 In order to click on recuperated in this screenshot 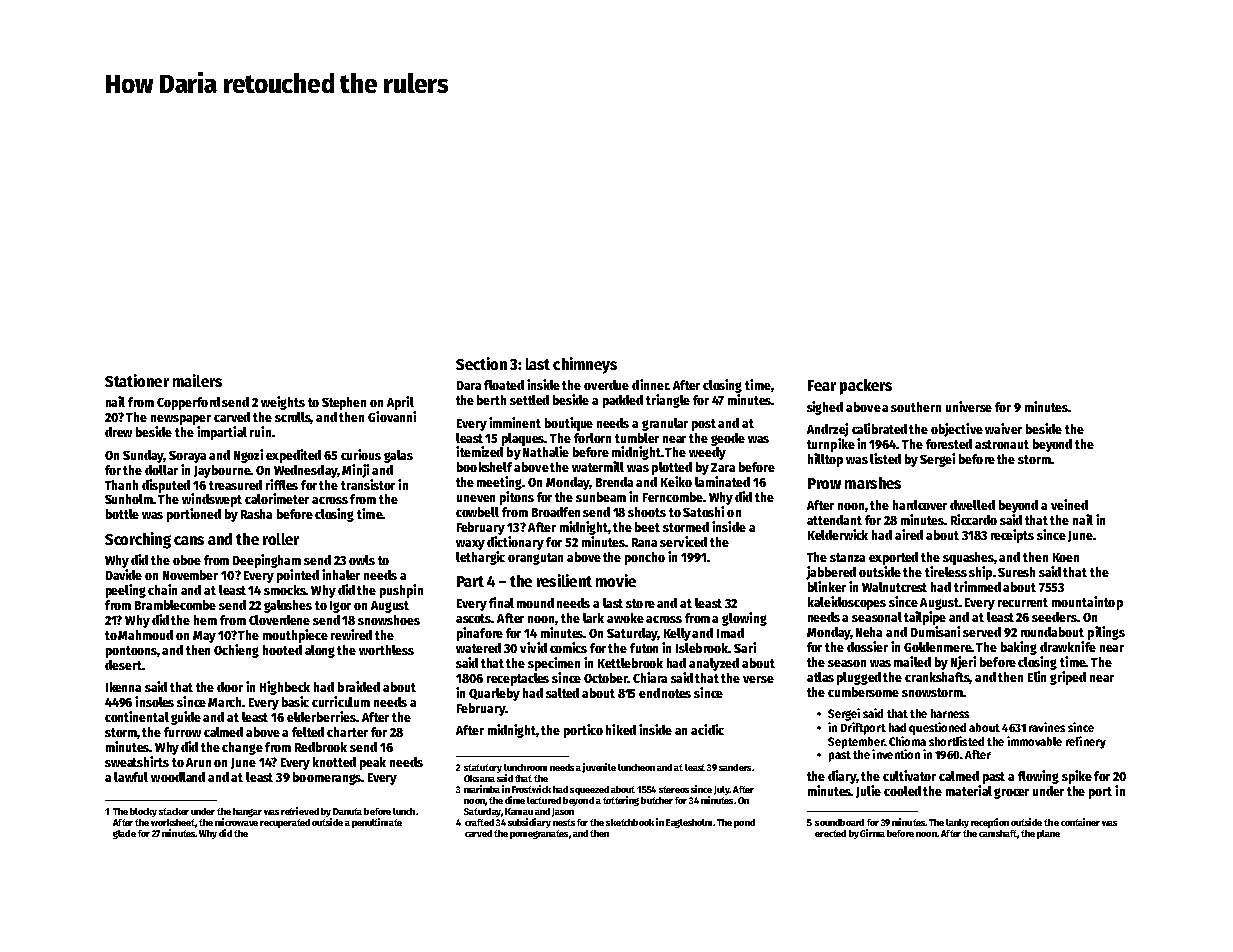, I will do `click(285, 823)`.
